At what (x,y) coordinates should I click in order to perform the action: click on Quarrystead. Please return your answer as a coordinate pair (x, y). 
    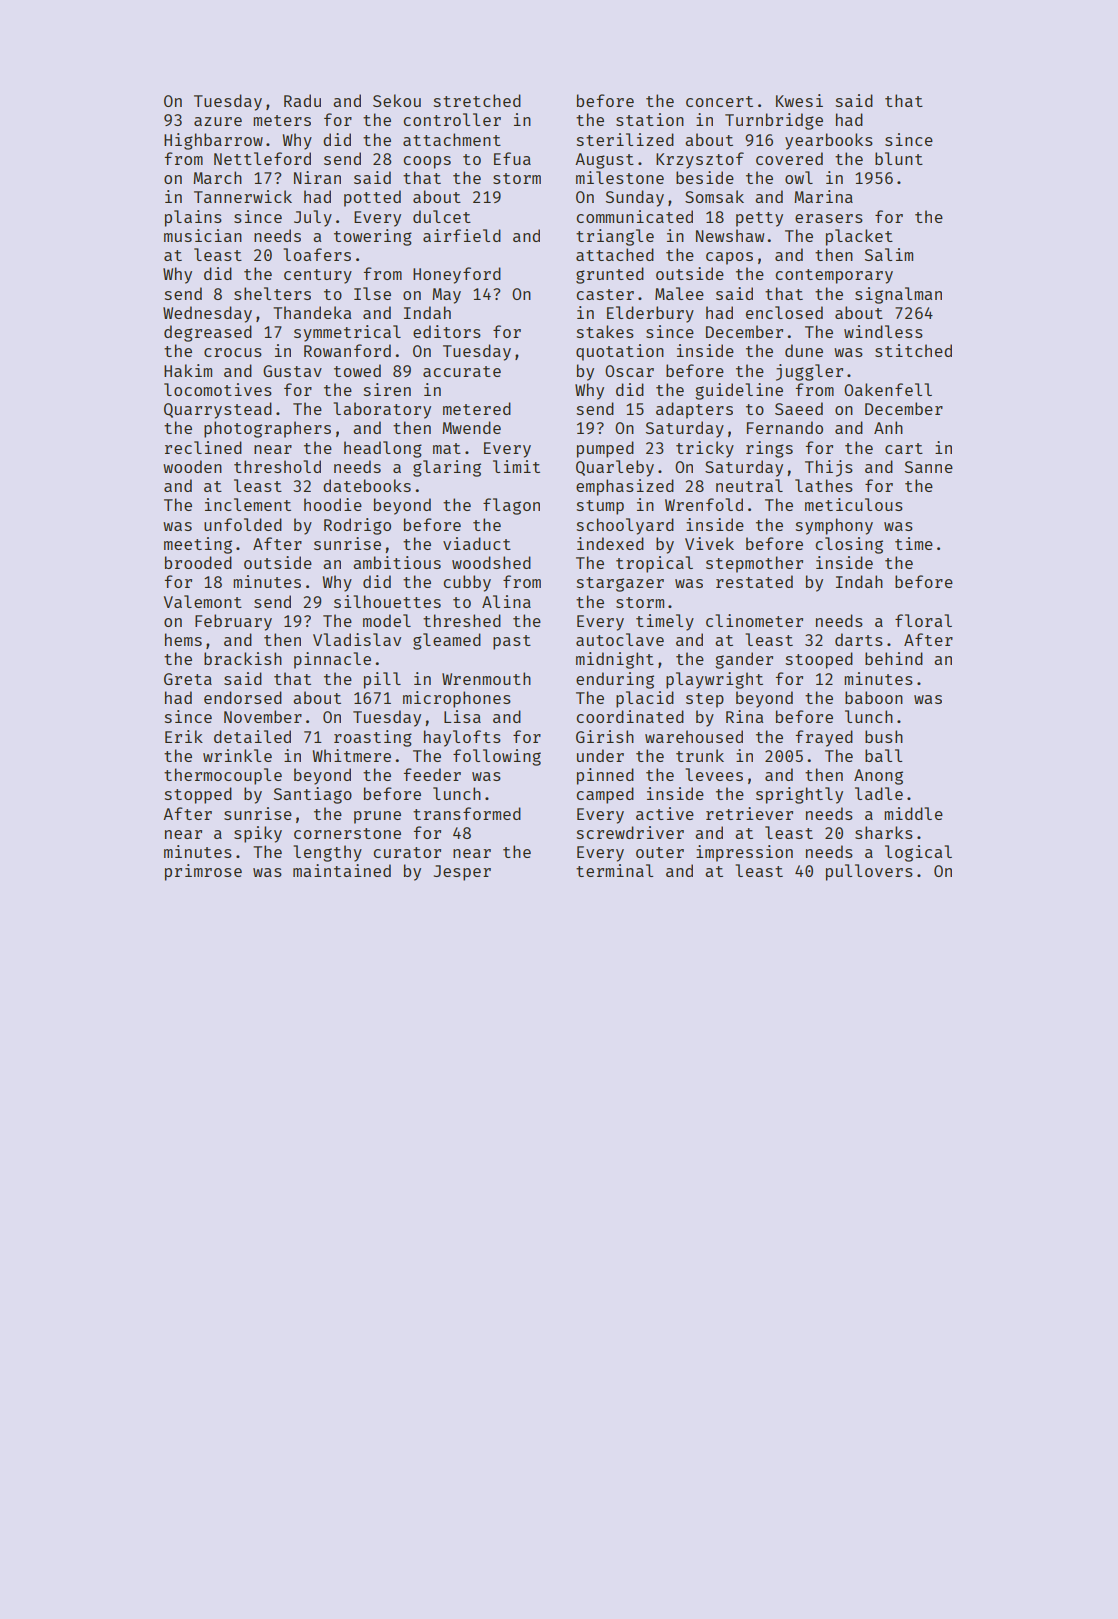
    Looking at the image, I should click on (218, 410).
